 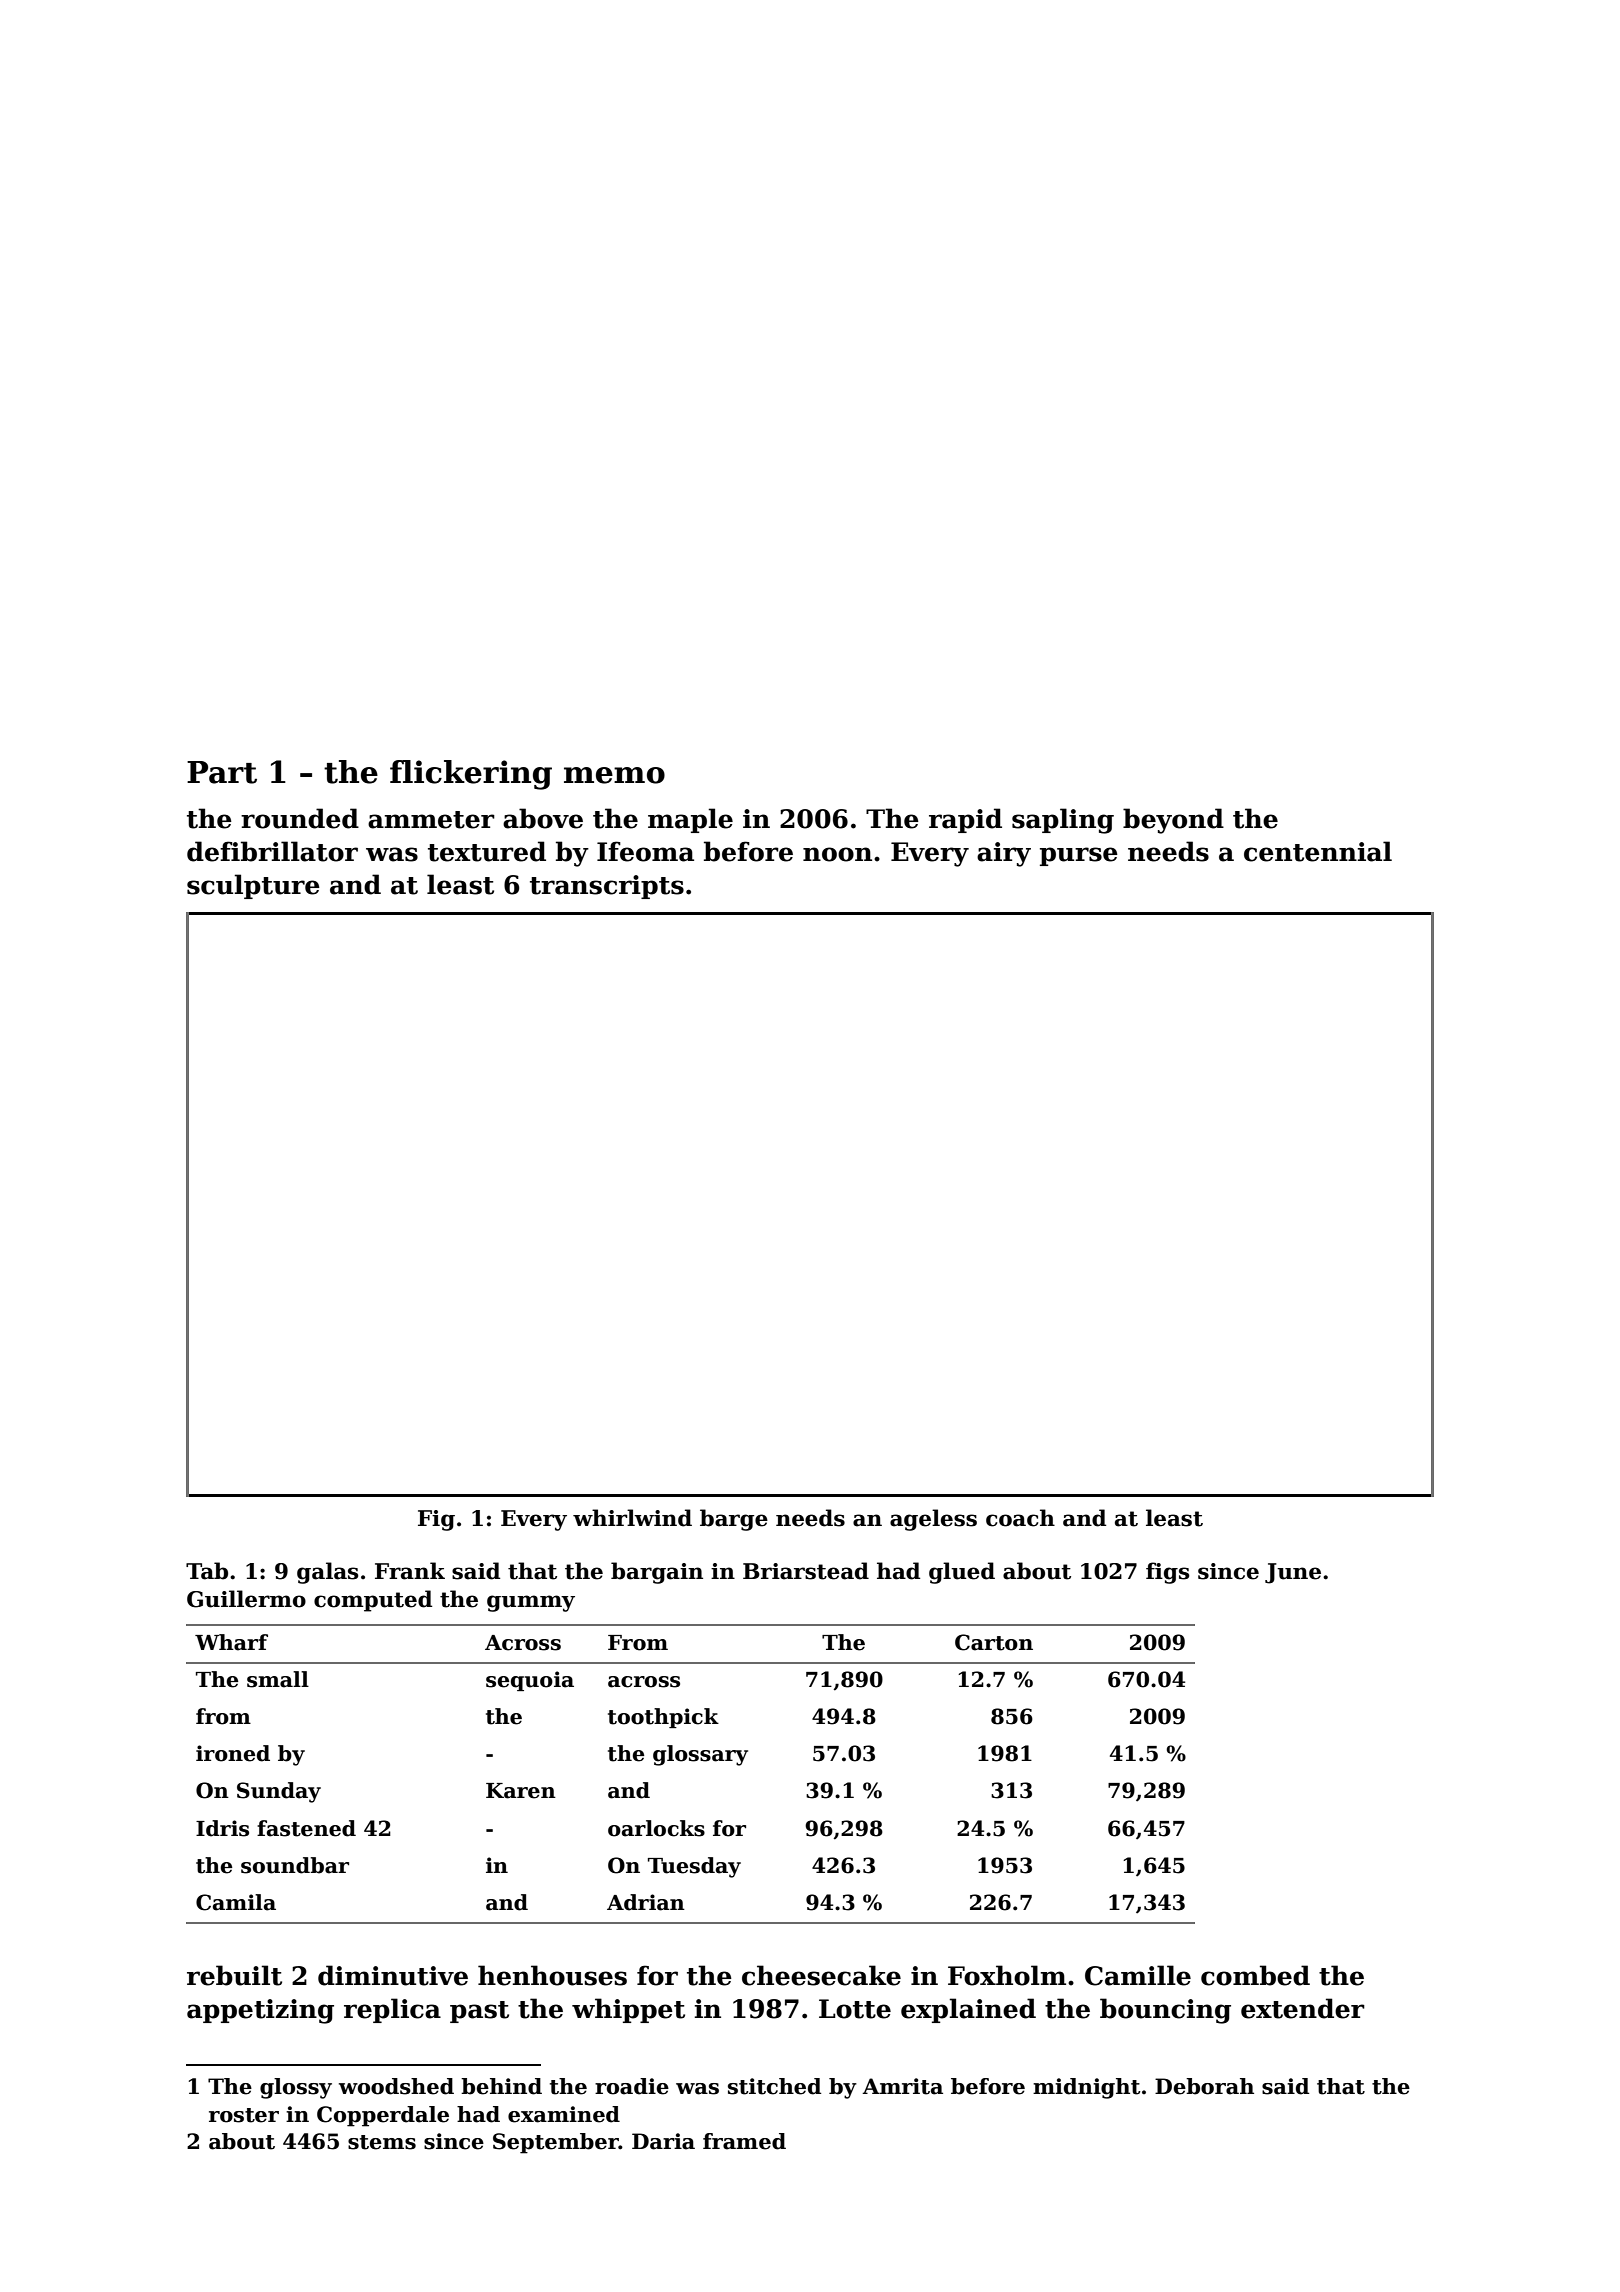 I want to click on transcripts, so click(x=607, y=887).
